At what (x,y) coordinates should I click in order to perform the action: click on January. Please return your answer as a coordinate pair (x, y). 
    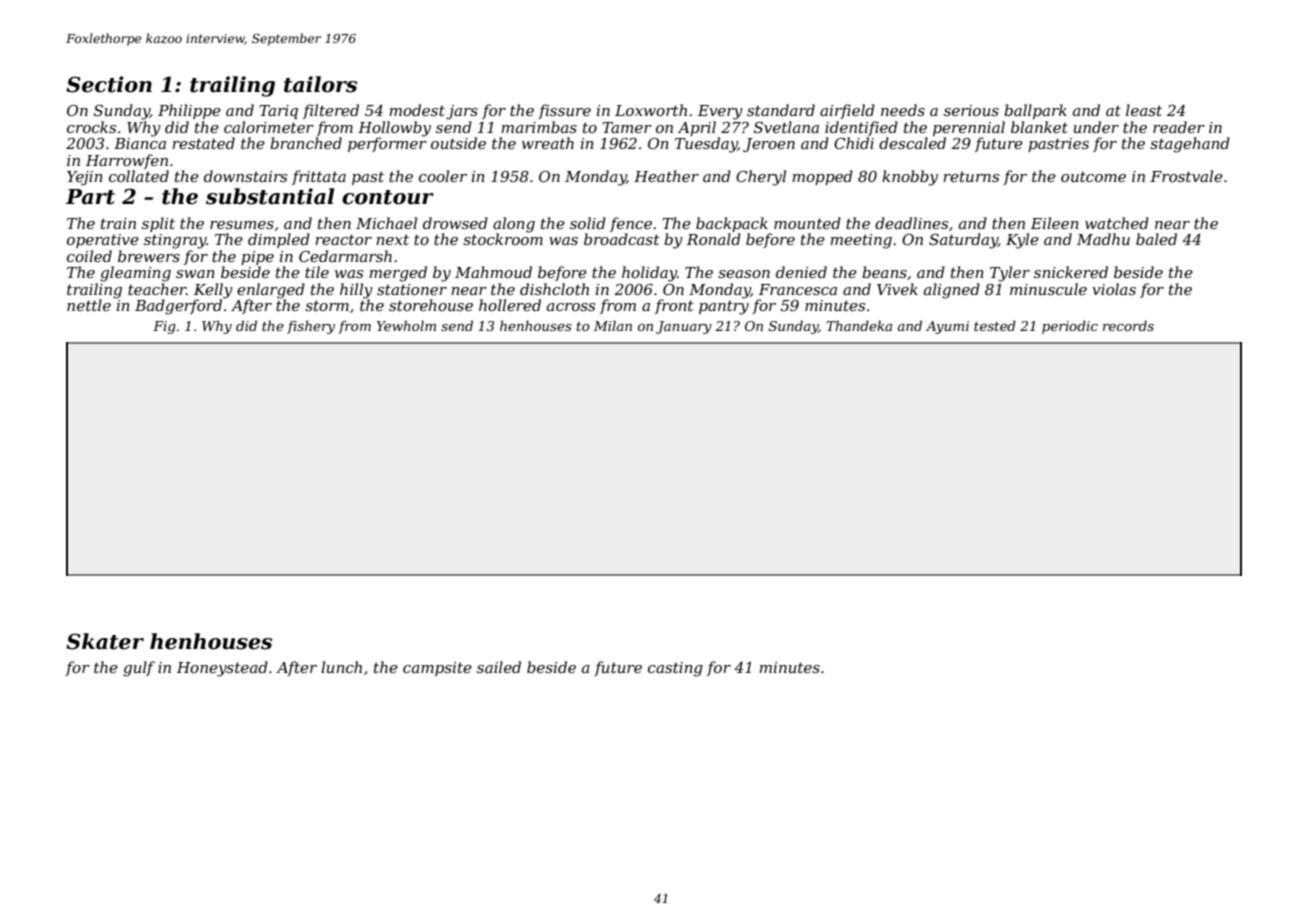
    Looking at the image, I should click on (684, 327).
